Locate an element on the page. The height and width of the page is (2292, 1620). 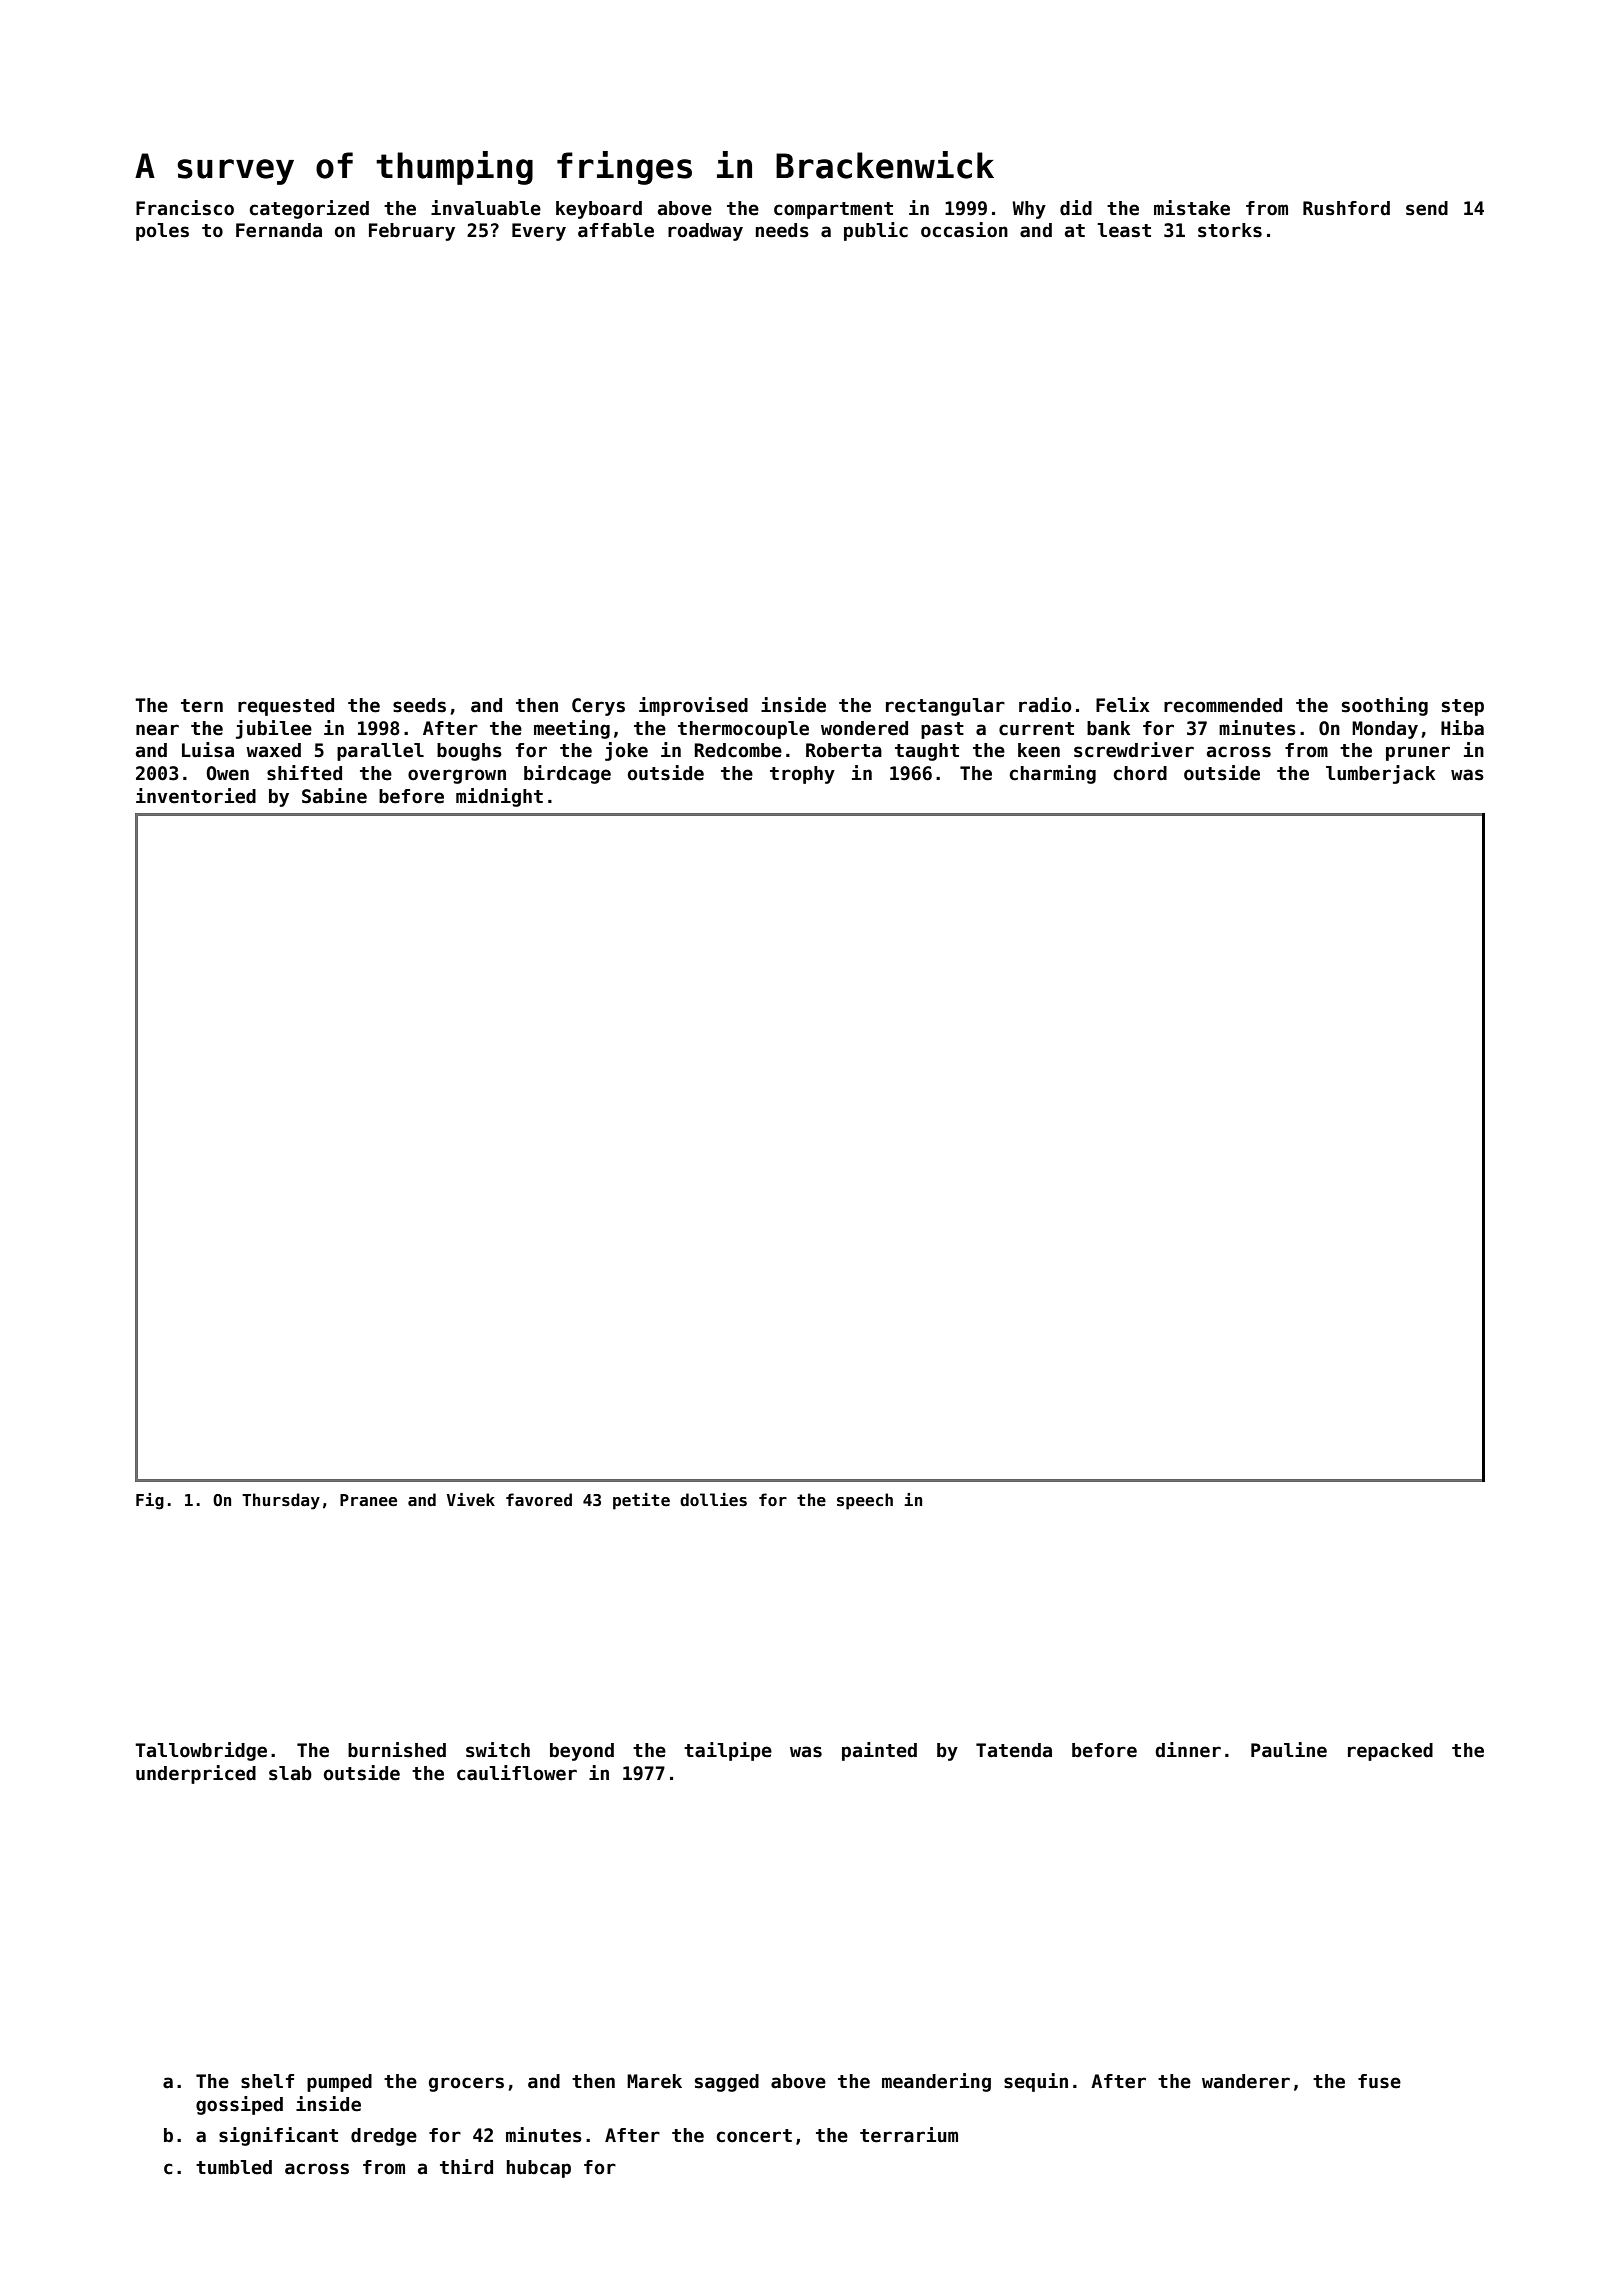
dollies is located at coordinates (713, 1500).
